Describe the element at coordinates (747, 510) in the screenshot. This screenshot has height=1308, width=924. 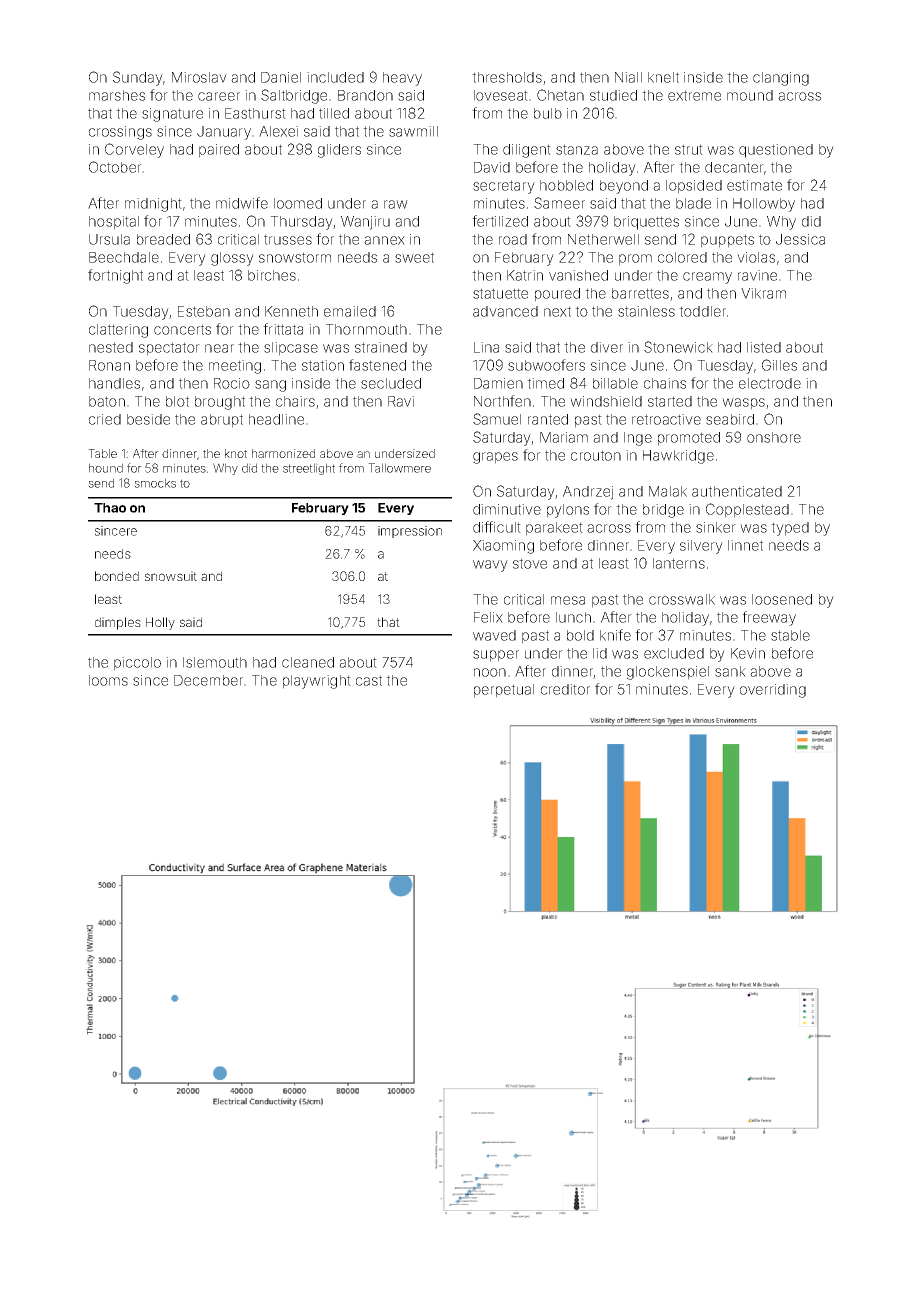
I see `Copplestead` at that location.
